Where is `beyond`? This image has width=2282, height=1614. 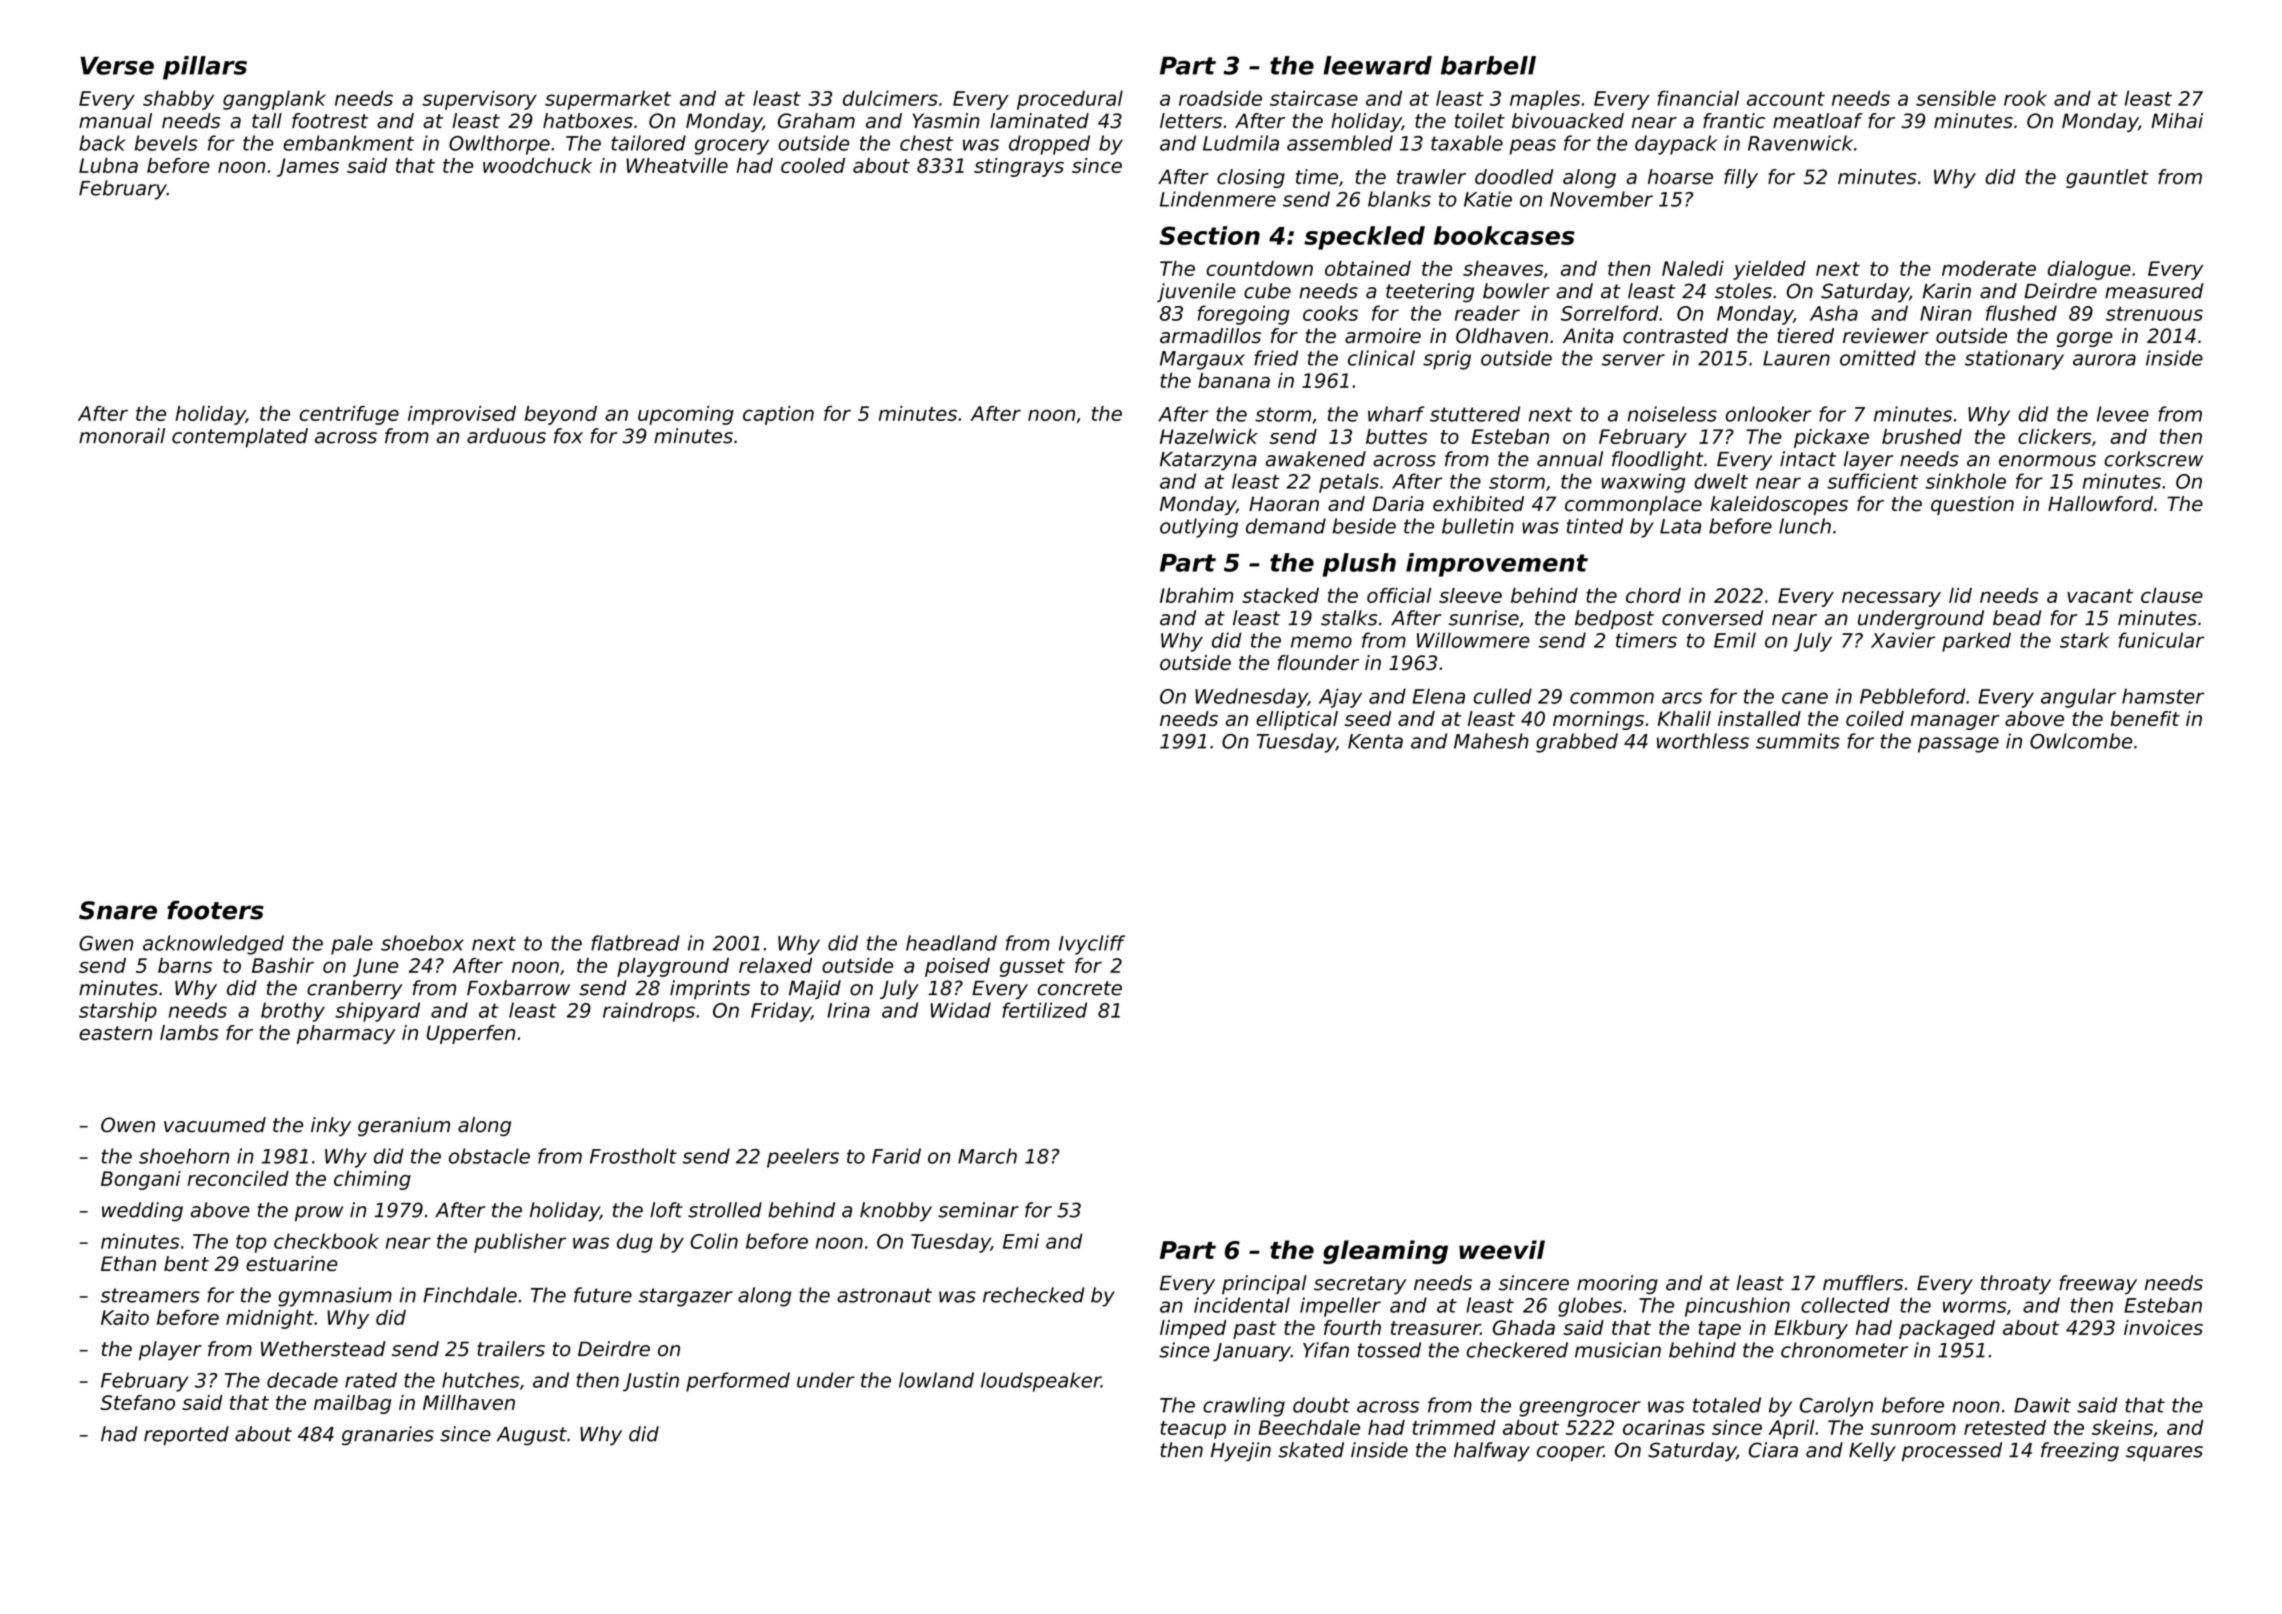
beyond is located at coordinates (561, 415).
